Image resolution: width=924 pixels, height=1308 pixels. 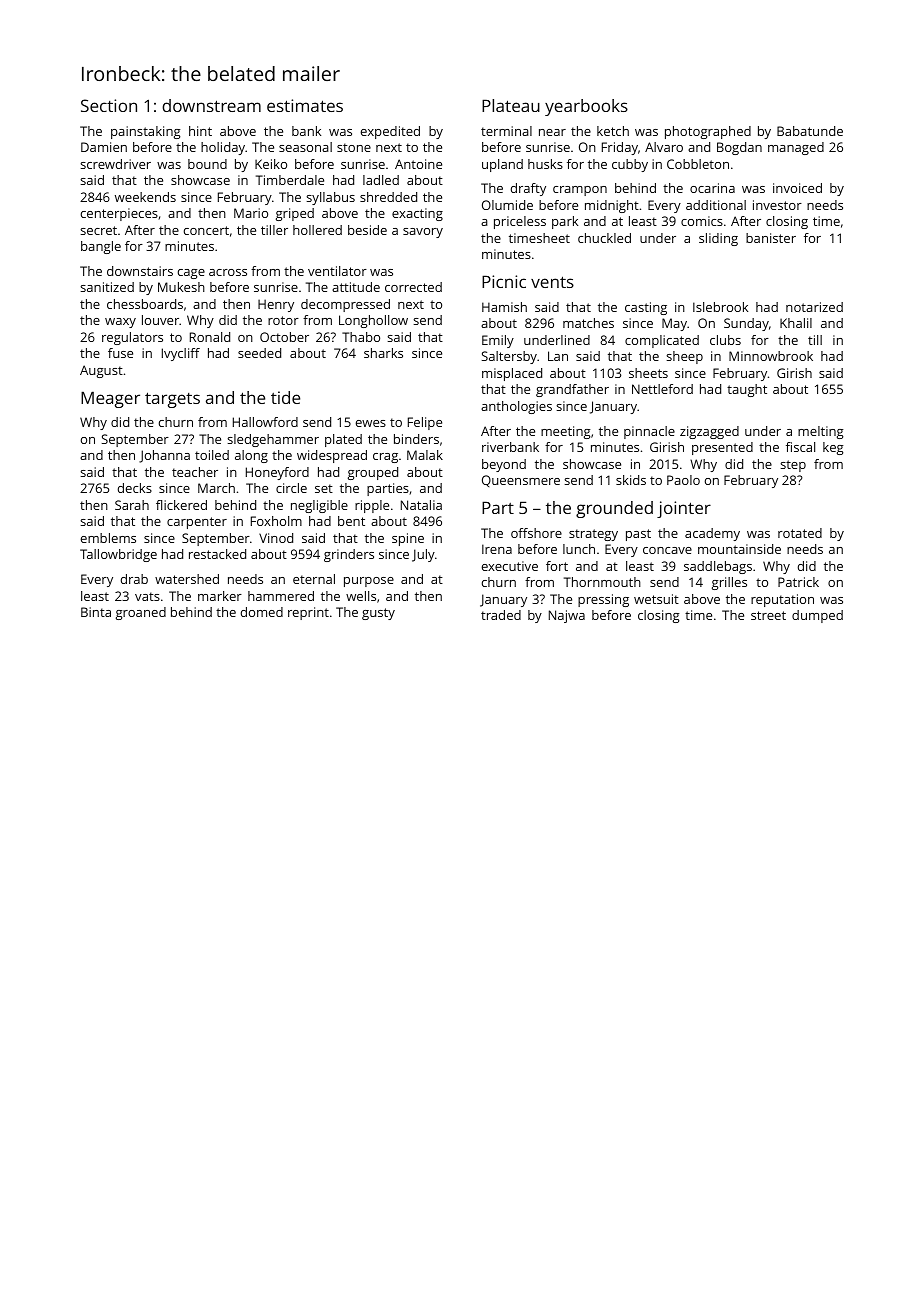 I want to click on vats, so click(x=147, y=596).
